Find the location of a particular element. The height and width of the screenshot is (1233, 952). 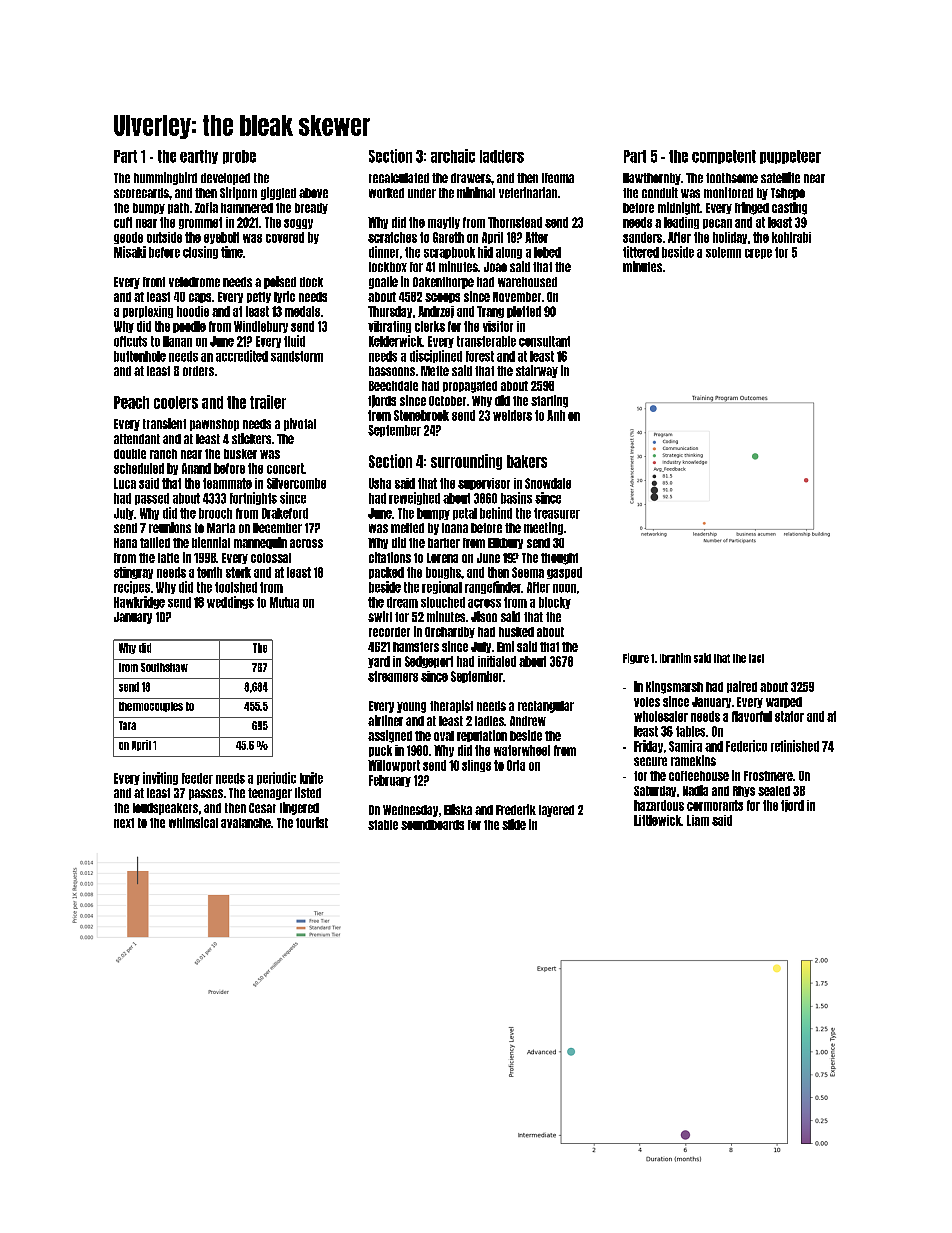

thought is located at coordinates (559, 559).
